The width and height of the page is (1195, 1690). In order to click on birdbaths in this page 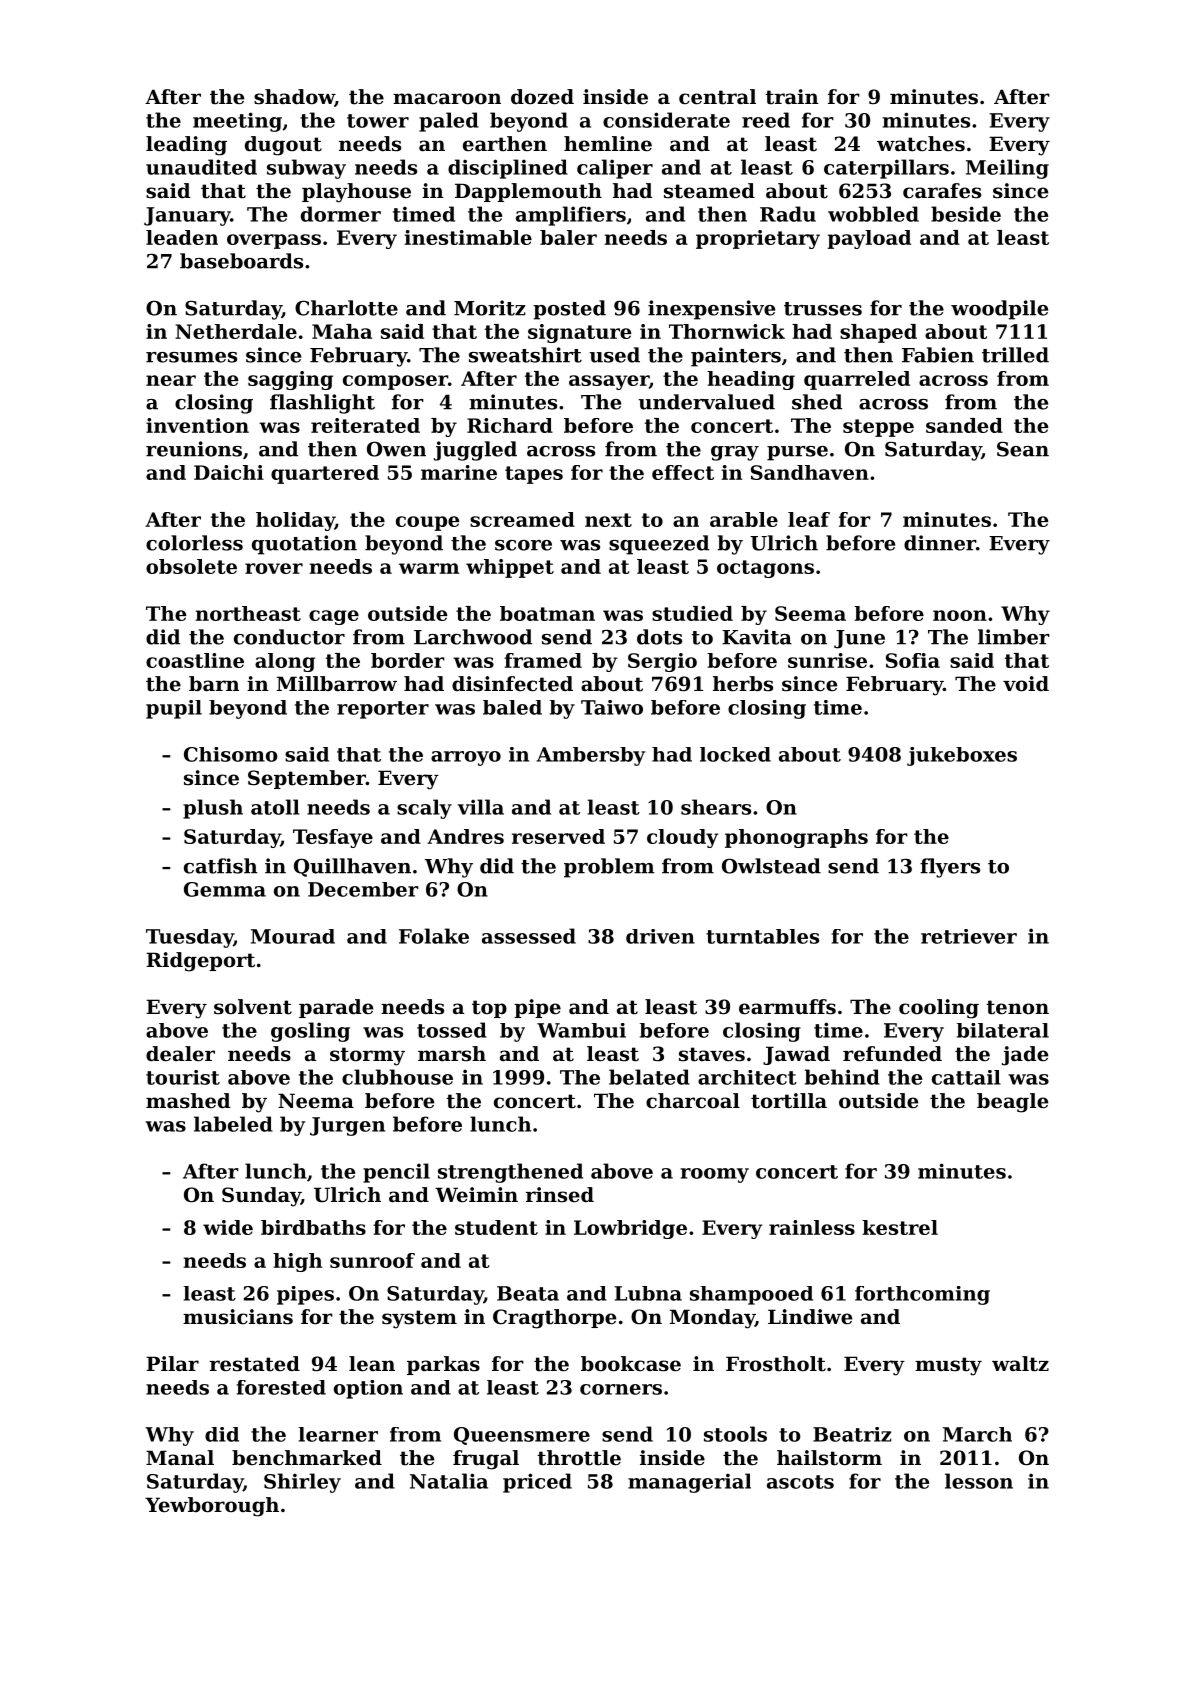, I will do `click(313, 1227)`.
